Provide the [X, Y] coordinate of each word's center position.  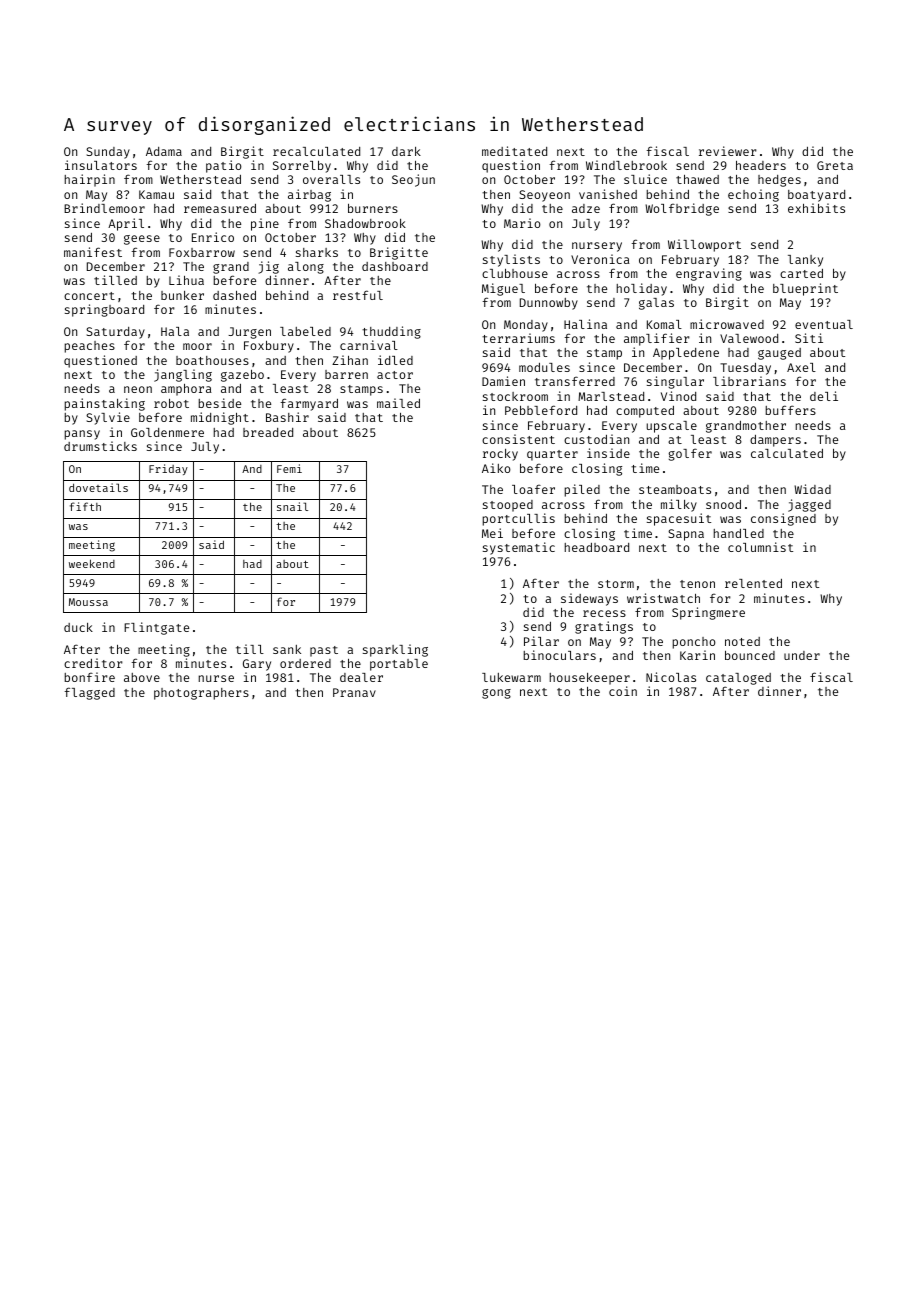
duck [78, 627]
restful [358, 295]
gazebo [242, 376]
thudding [391, 332]
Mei [492, 533]
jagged [809, 505]
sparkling [395, 650]
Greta [835, 165]
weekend [92, 563]
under [802, 655]
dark [406, 151]
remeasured [220, 208]
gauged [779, 354]
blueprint [805, 289]
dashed [234, 295]
